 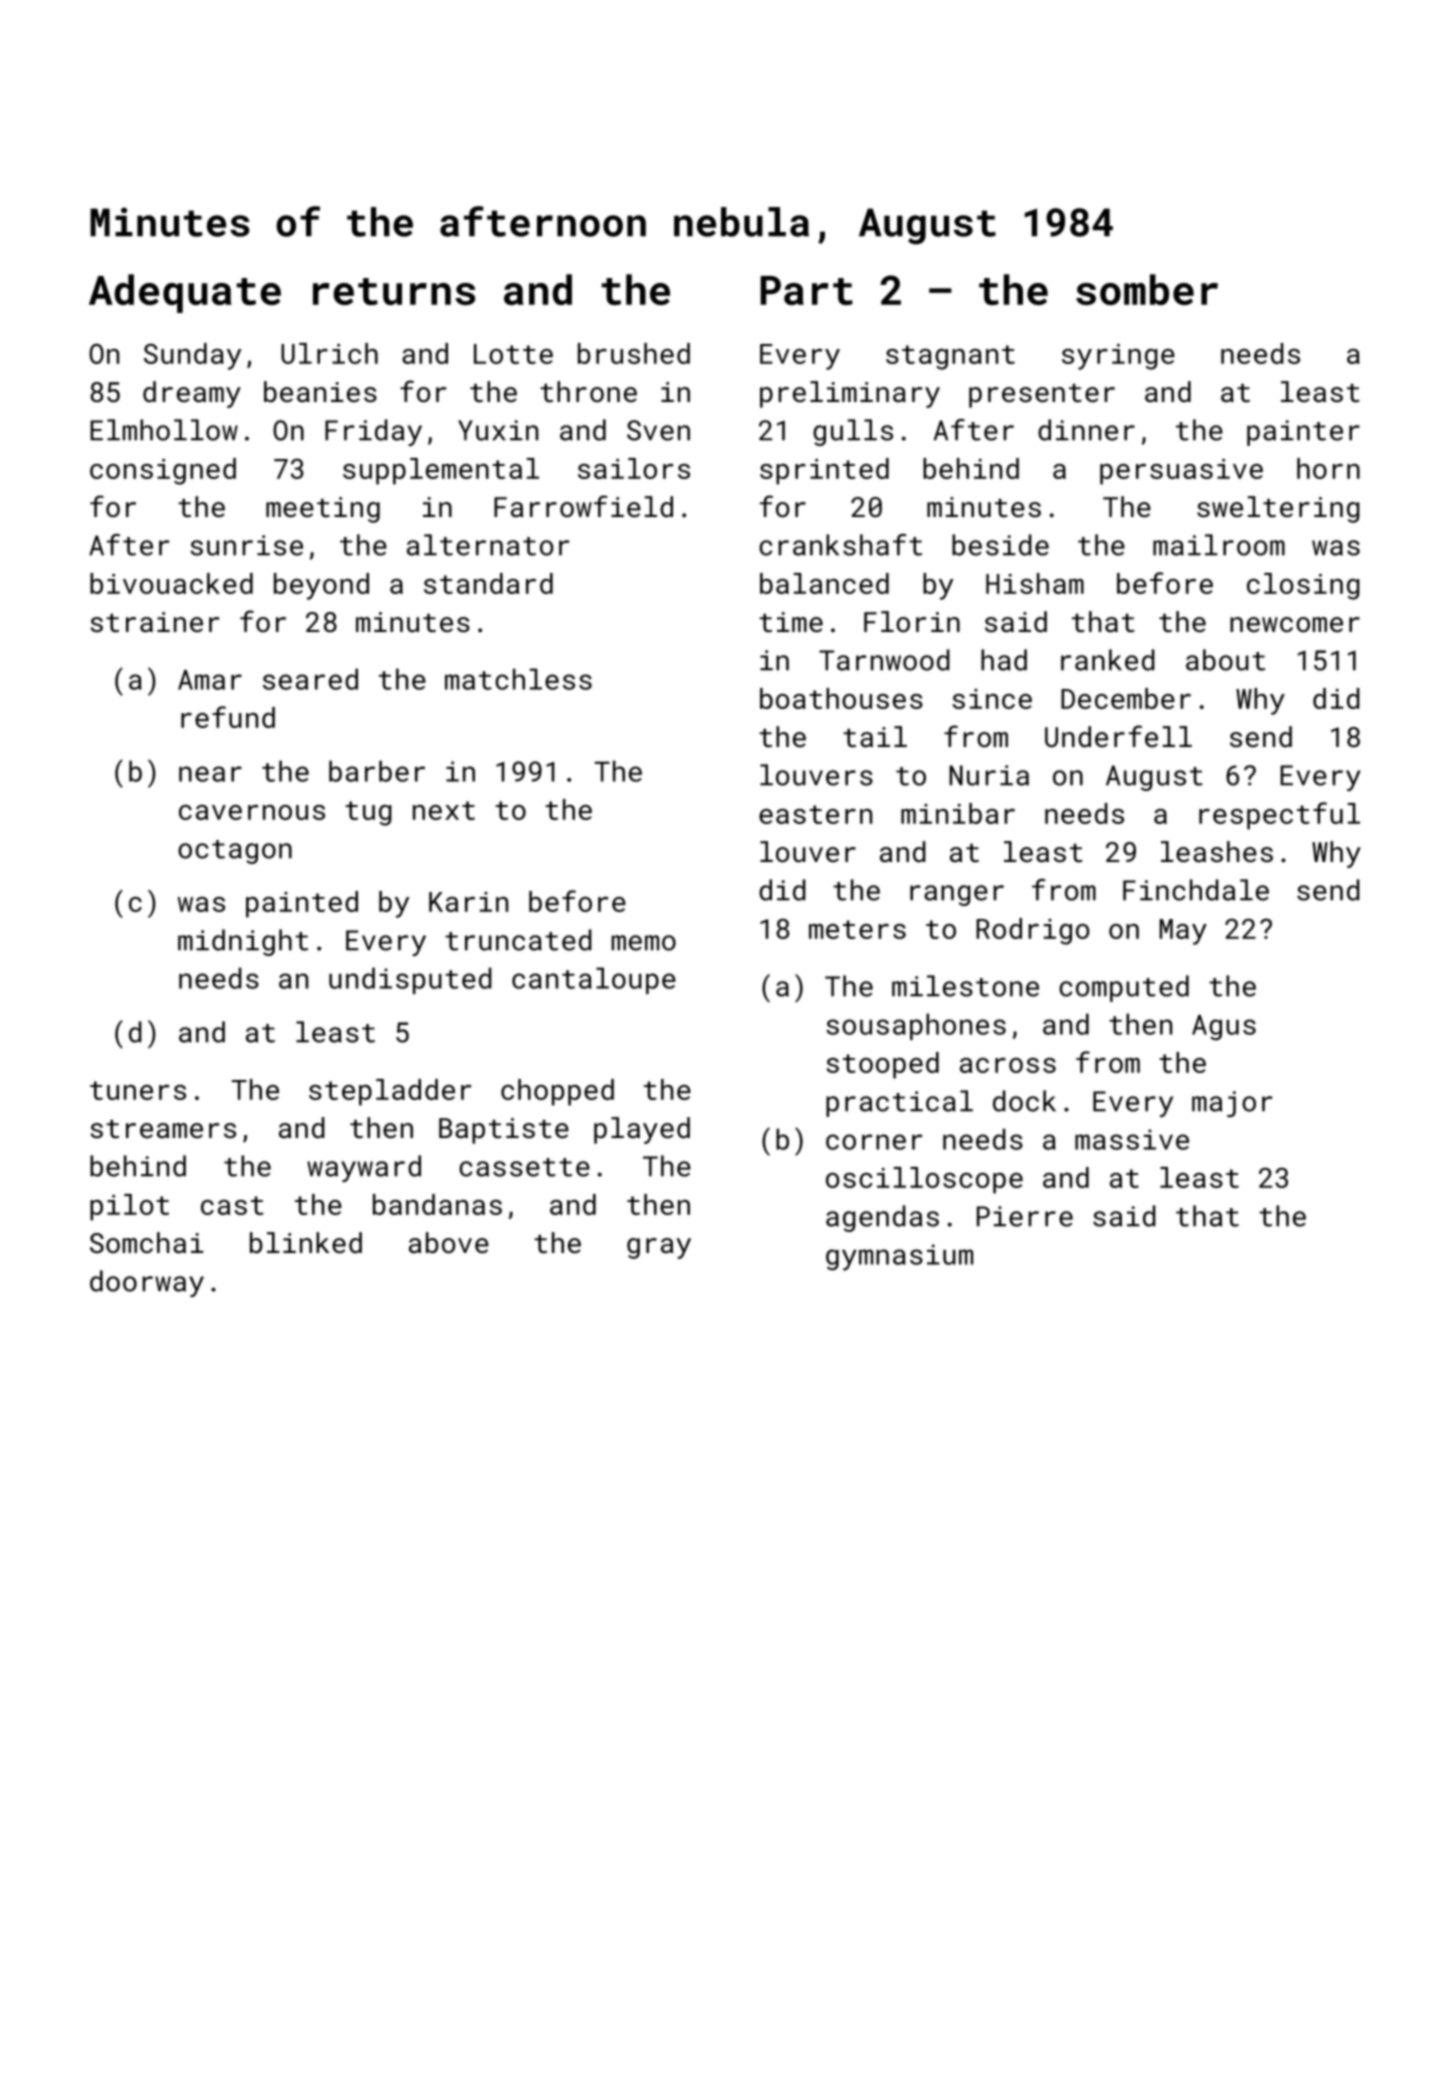 What do you see at coordinates (824, 583) in the image?
I see `balanced` at bounding box center [824, 583].
